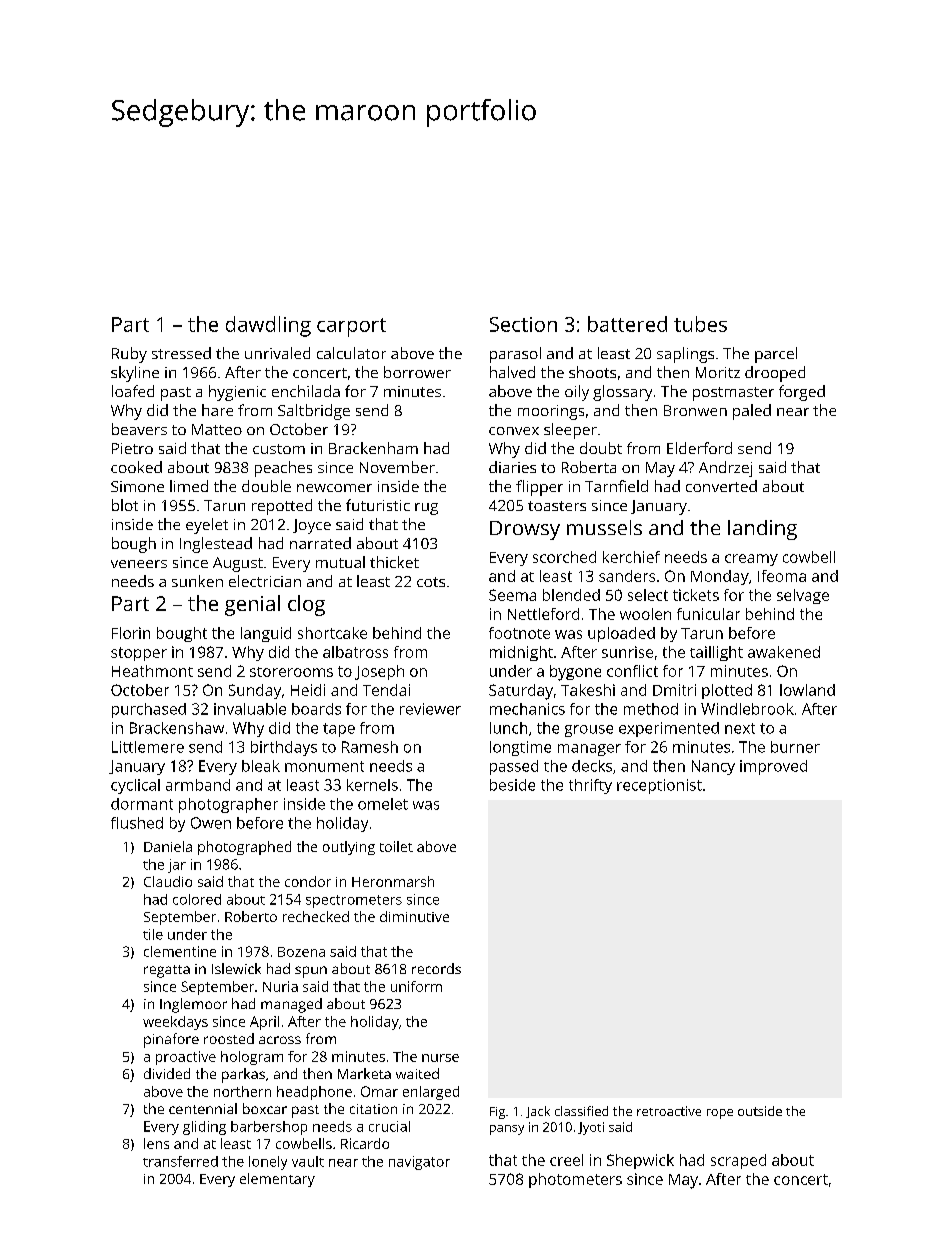 This page has width=952, height=1233. Describe the element at coordinates (521, 653) in the page. I see `midnight` at that location.
